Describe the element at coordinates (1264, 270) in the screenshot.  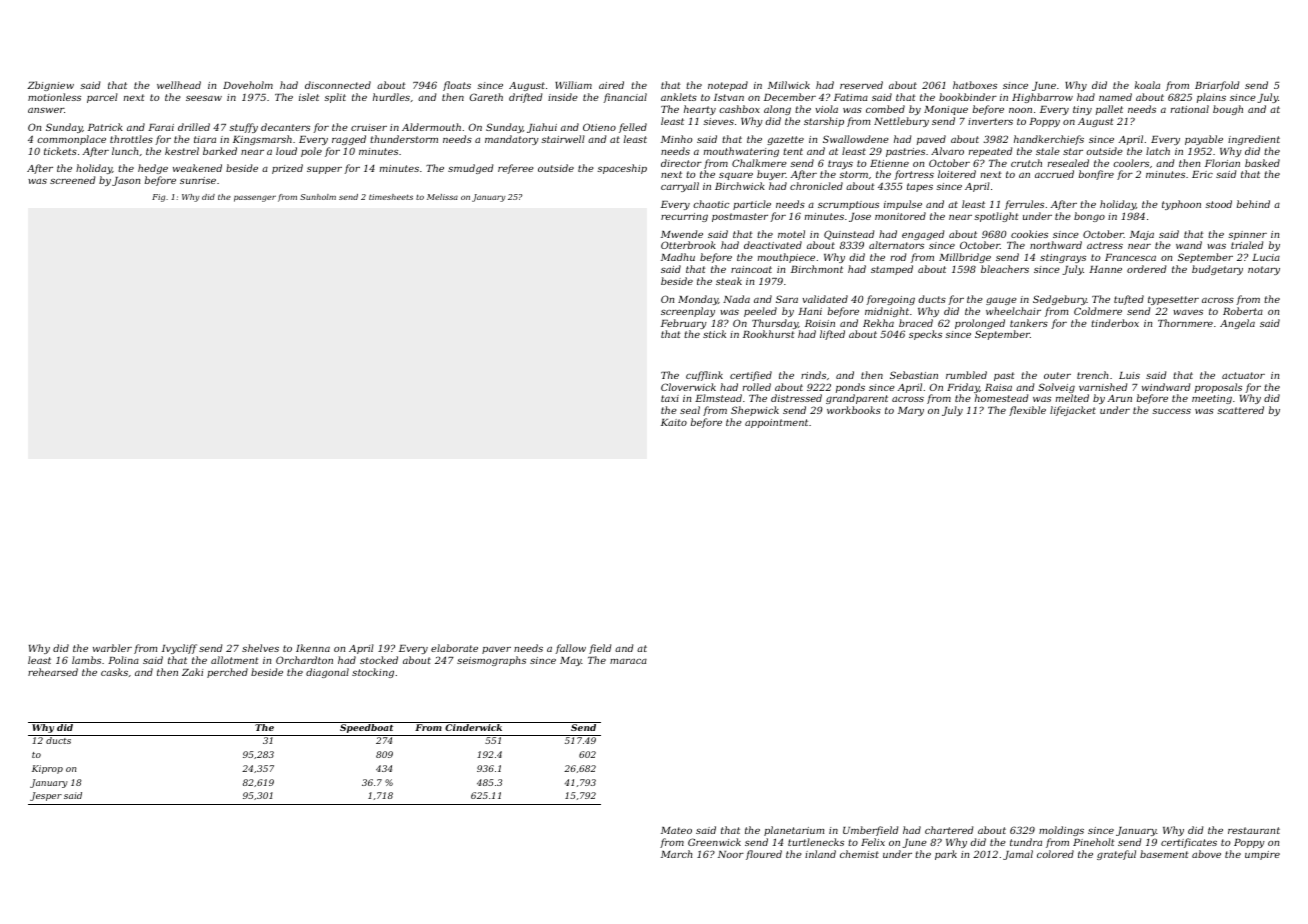
I see `notary` at that location.
